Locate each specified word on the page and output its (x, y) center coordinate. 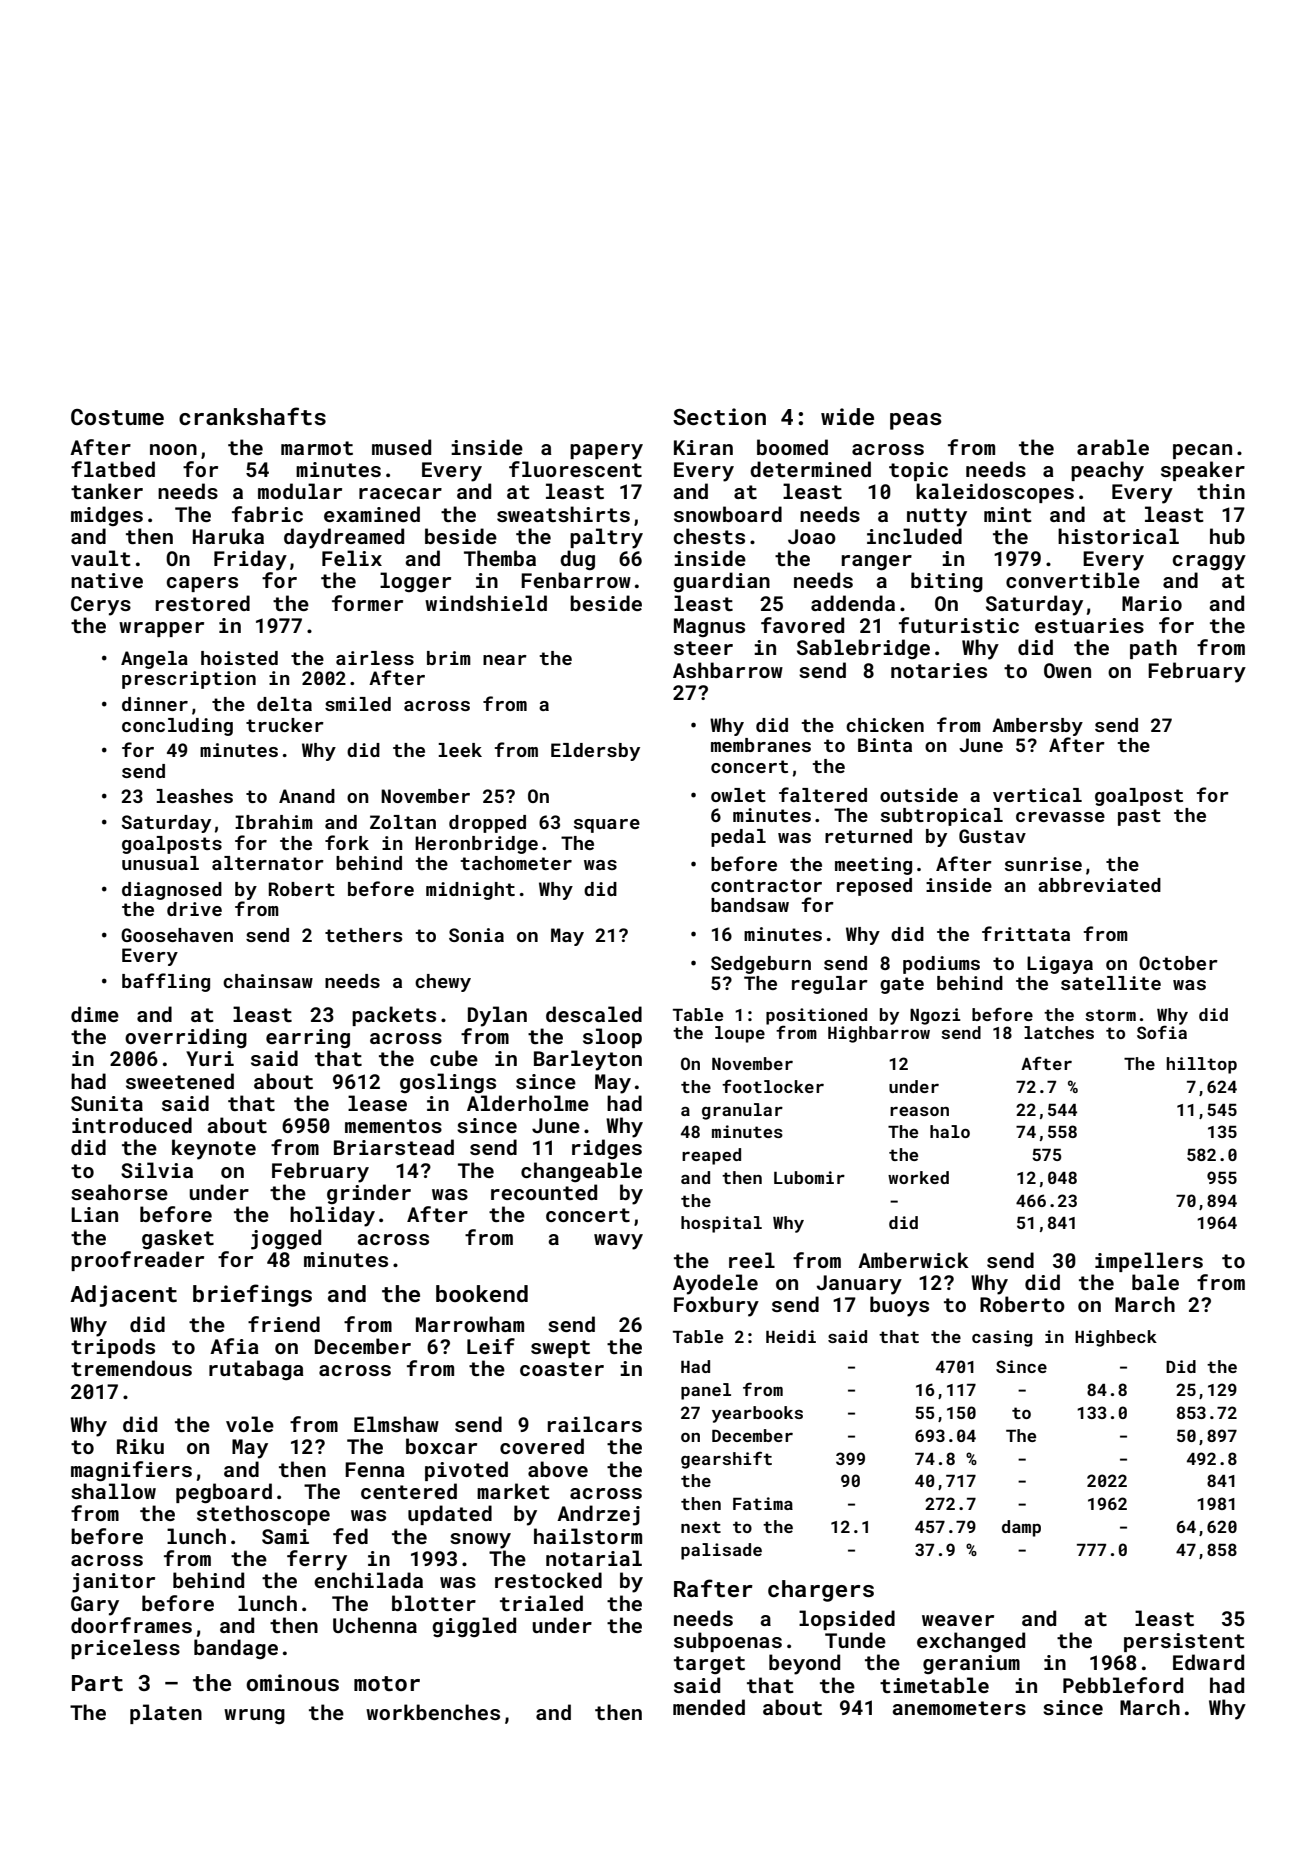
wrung (254, 1716)
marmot (317, 448)
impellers (1149, 1262)
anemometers (959, 1708)
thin (1221, 491)
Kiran (703, 447)
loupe (740, 1034)
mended (709, 1707)
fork (347, 842)
